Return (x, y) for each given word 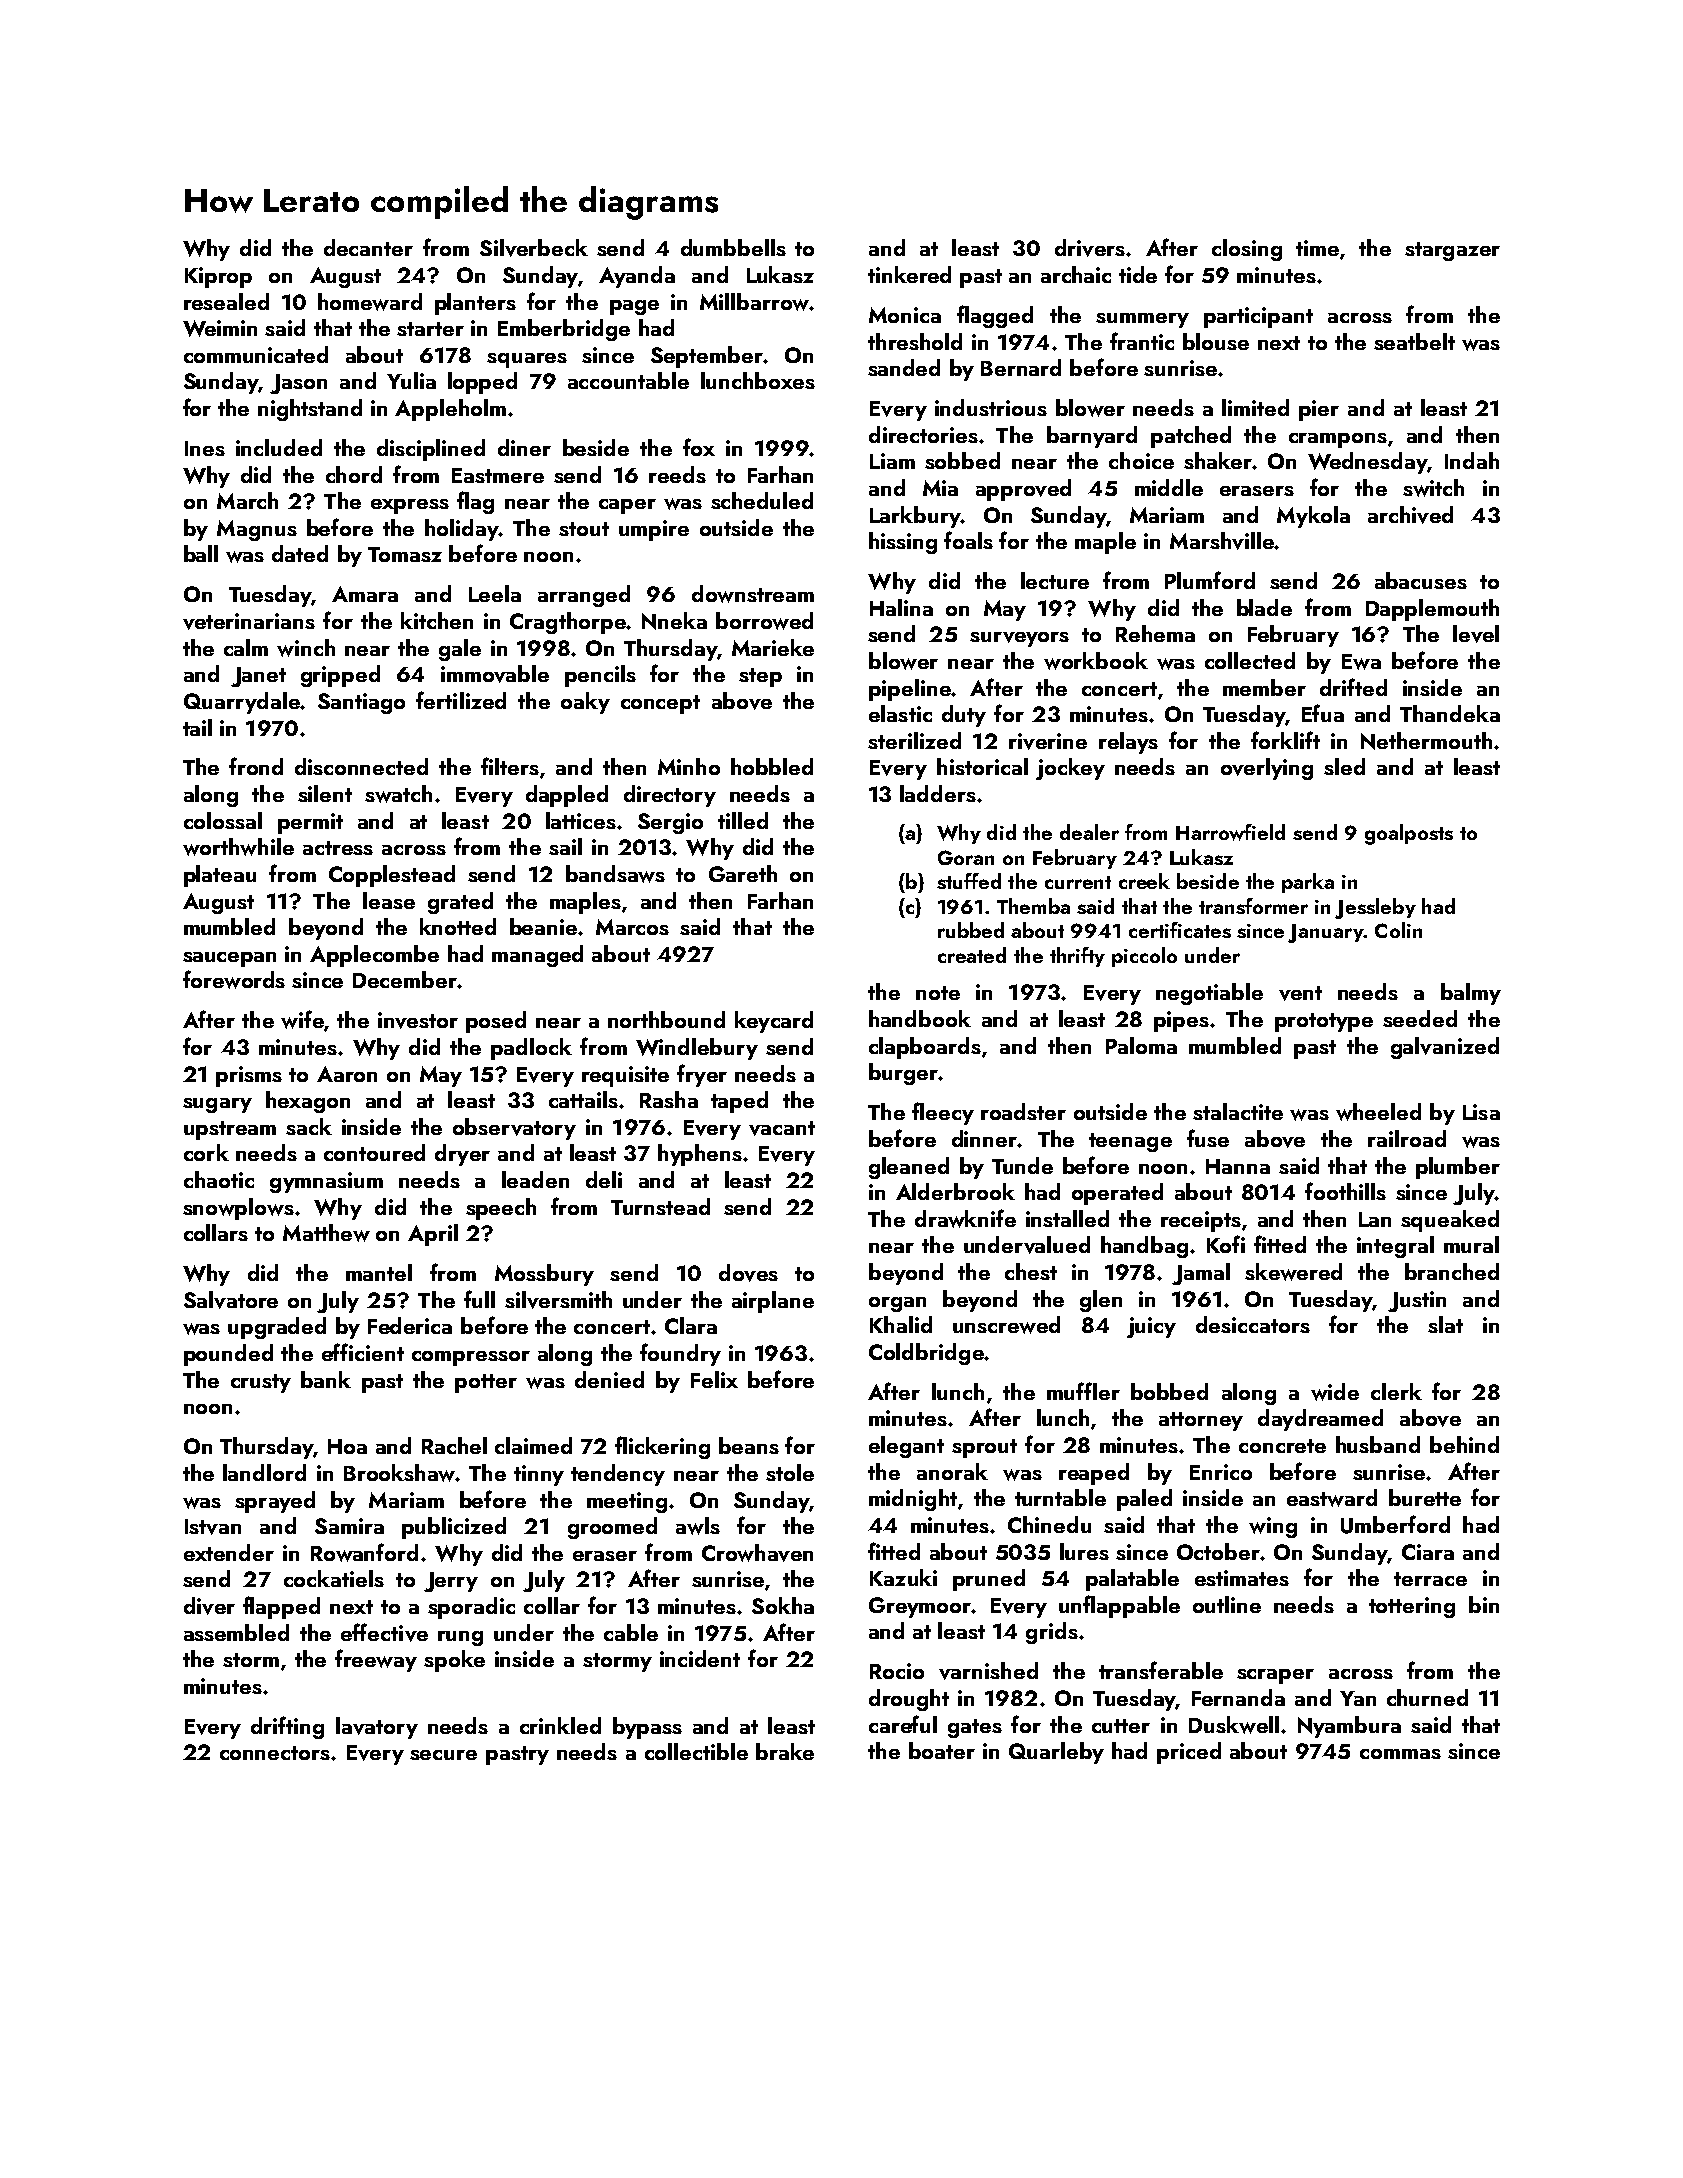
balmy (1471, 994)
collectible (696, 1751)
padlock (531, 1049)
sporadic (471, 1608)
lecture (1055, 580)
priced (1189, 1753)
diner (524, 447)
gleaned (909, 1168)
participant (1258, 317)
